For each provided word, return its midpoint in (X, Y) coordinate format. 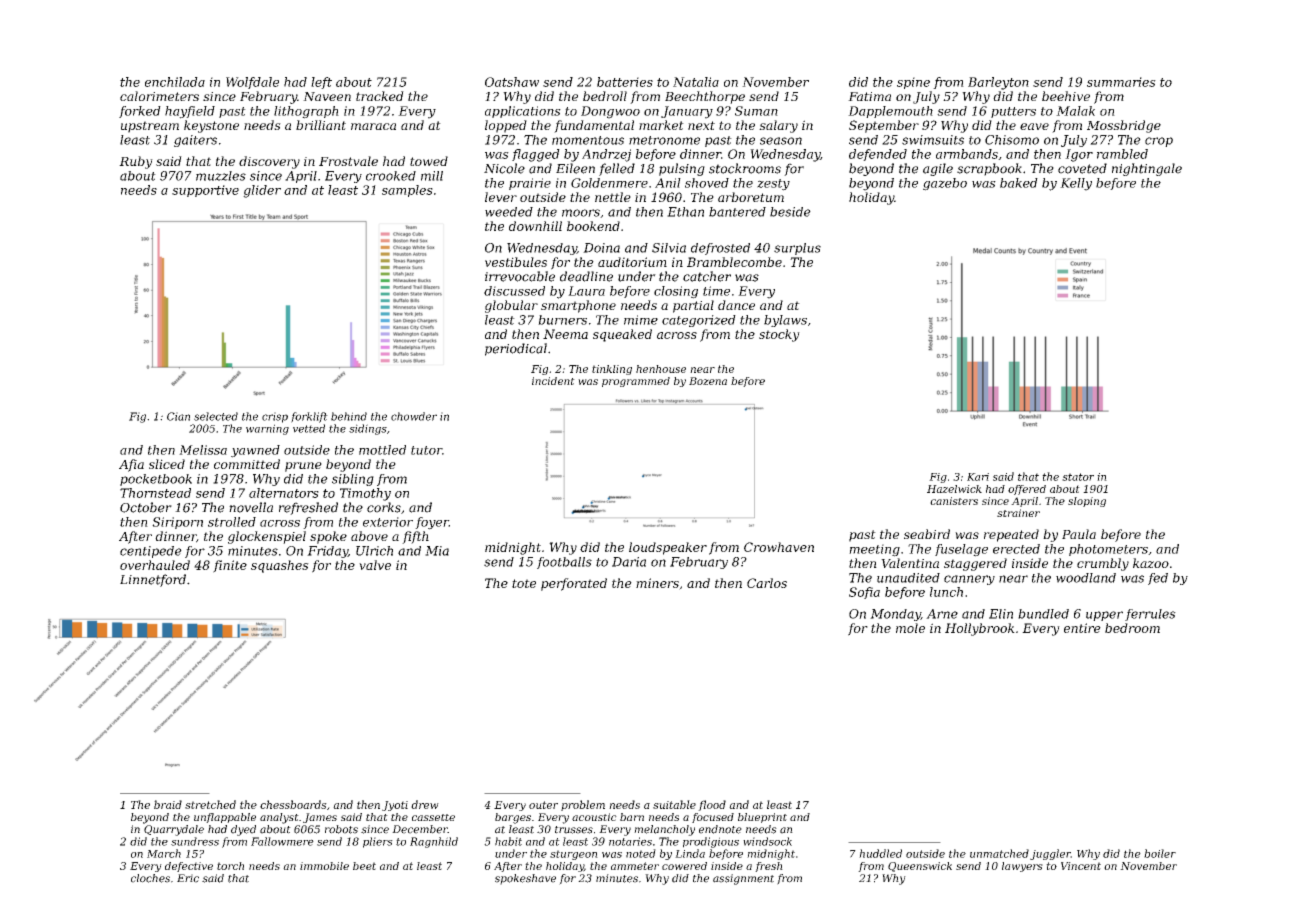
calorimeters (159, 96)
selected (216, 416)
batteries (625, 82)
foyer (432, 523)
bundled (1043, 614)
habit (508, 841)
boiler (1160, 853)
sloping (1087, 502)
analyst (279, 818)
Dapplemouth (890, 112)
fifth (415, 537)
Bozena (708, 381)
